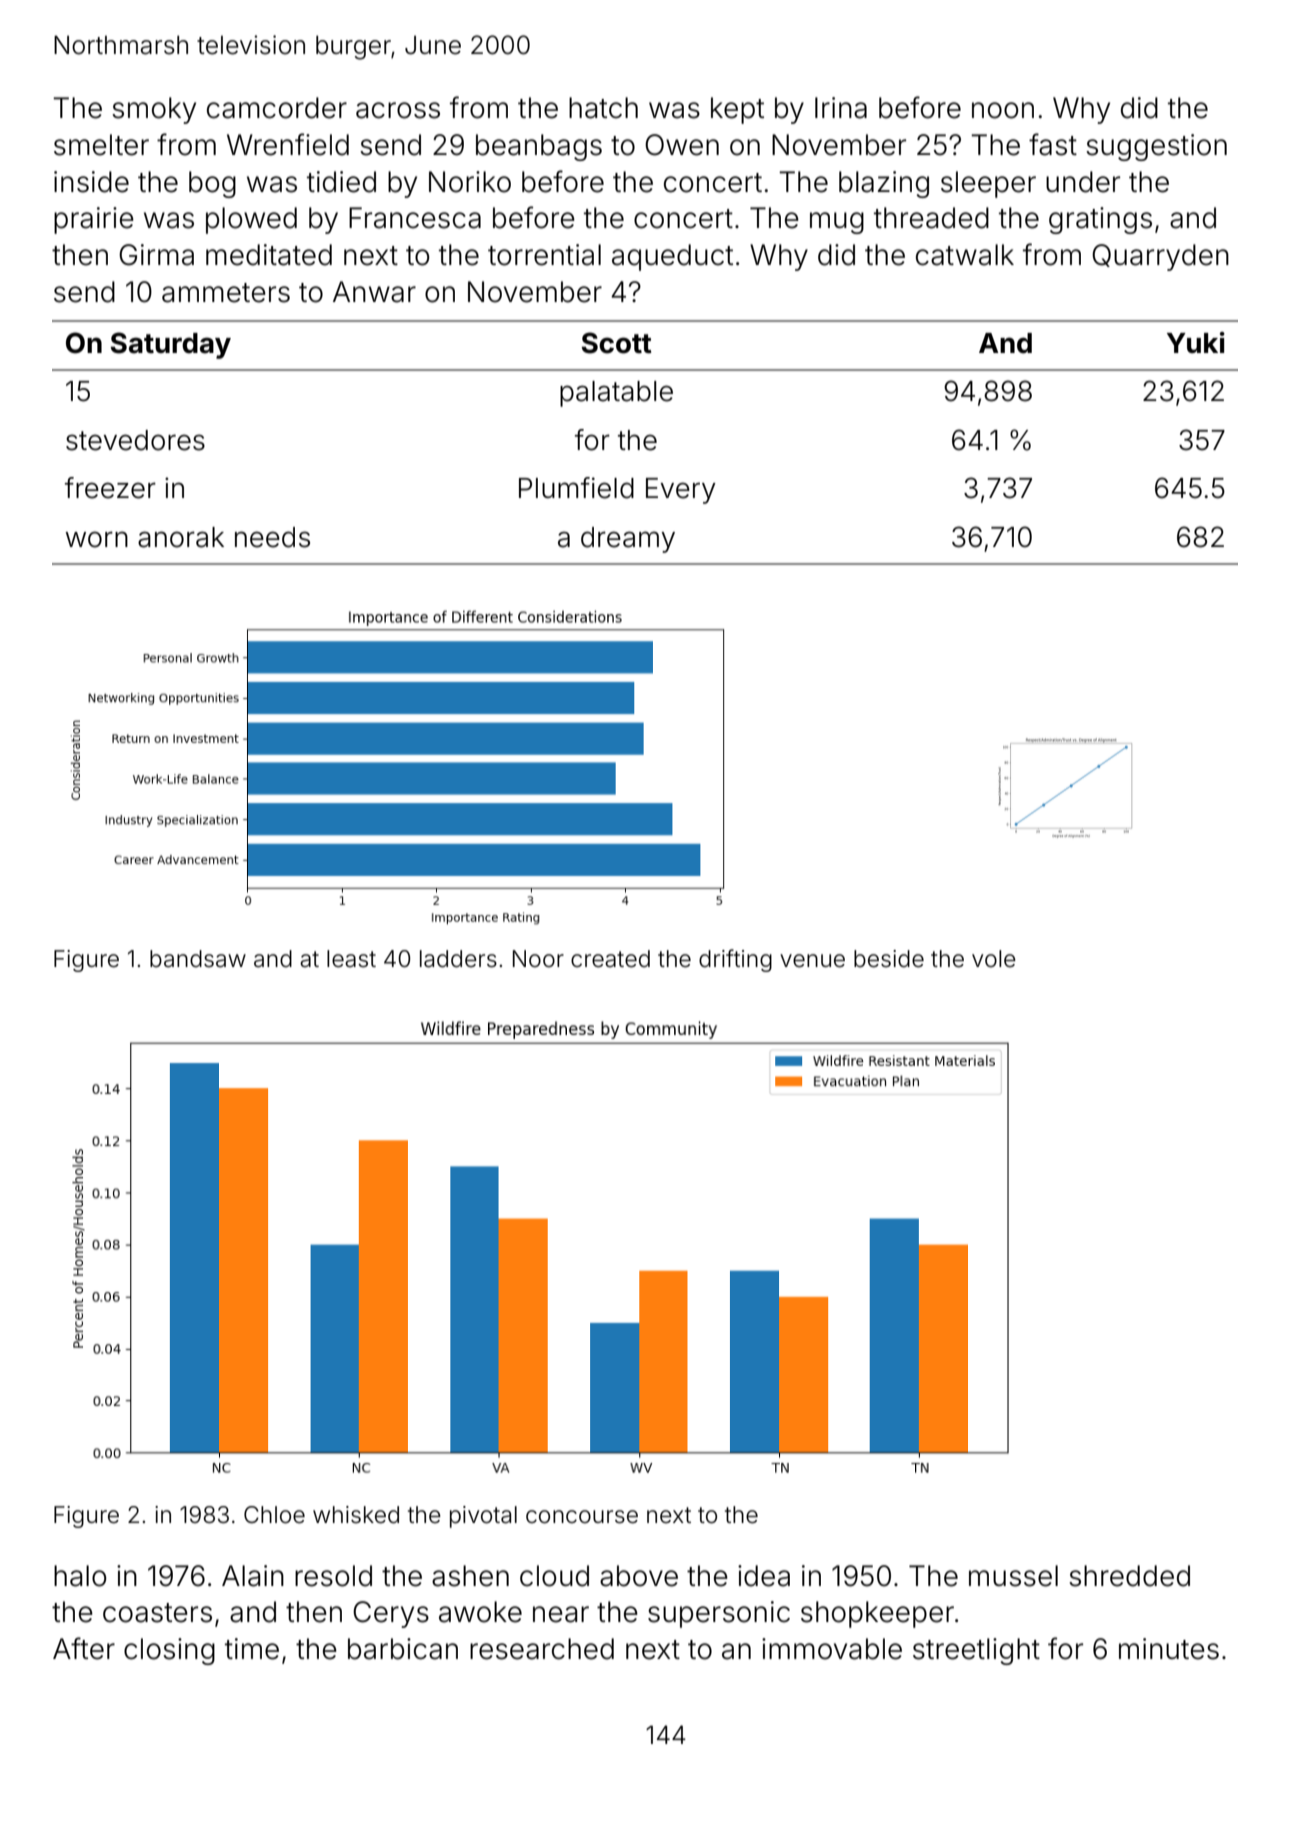 This page has width=1291, height=1825. I want to click on Irina, so click(841, 108).
